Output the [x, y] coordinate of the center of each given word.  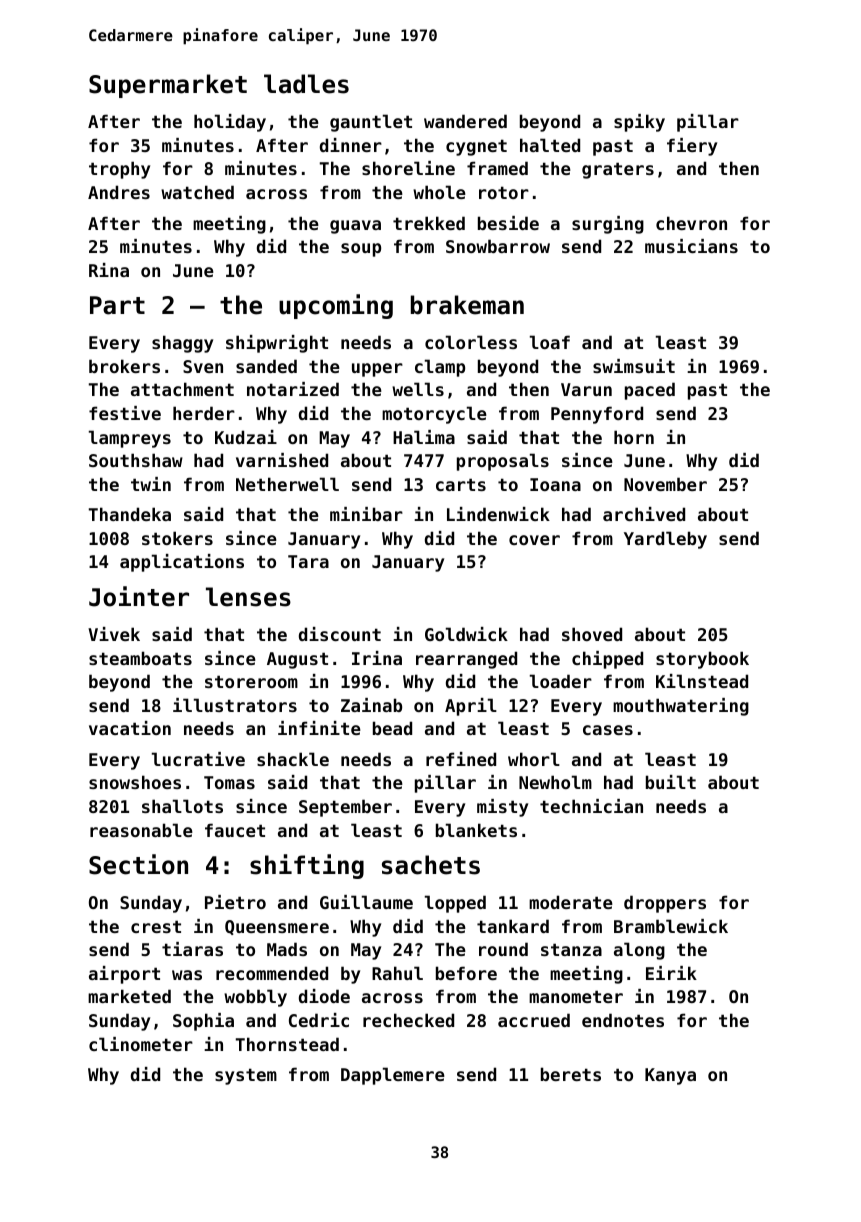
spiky [639, 123]
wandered [465, 121]
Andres [119, 192]
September [345, 808]
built [671, 782]
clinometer [141, 1044]
